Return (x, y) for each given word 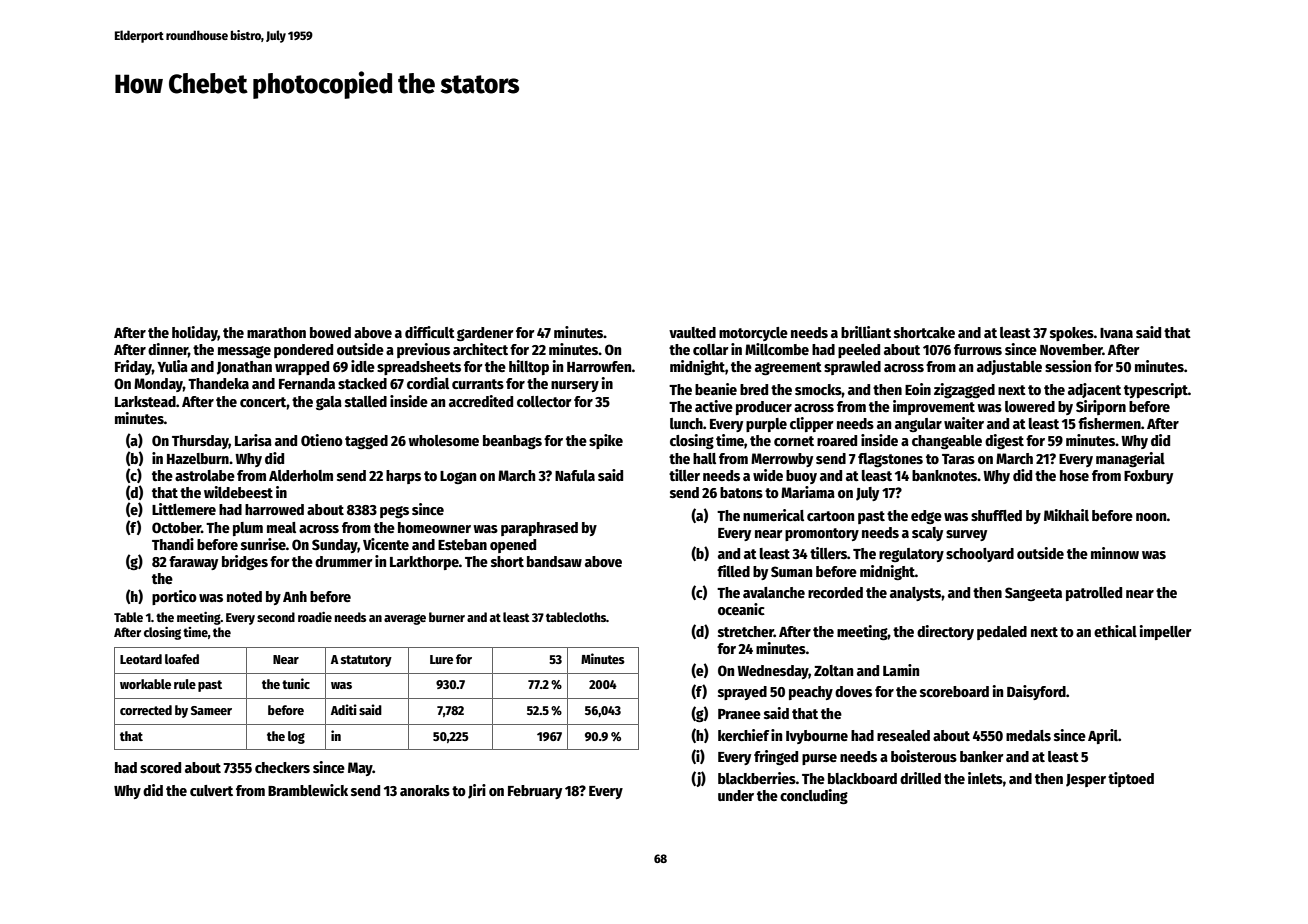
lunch (686, 423)
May (360, 769)
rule (185, 684)
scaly (927, 534)
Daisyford (1036, 692)
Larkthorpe (424, 563)
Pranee (739, 714)
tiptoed (1131, 779)
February (535, 792)
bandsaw (554, 561)
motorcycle (753, 334)
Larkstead (145, 401)
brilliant (866, 332)
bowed (330, 332)
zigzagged (964, 390)
